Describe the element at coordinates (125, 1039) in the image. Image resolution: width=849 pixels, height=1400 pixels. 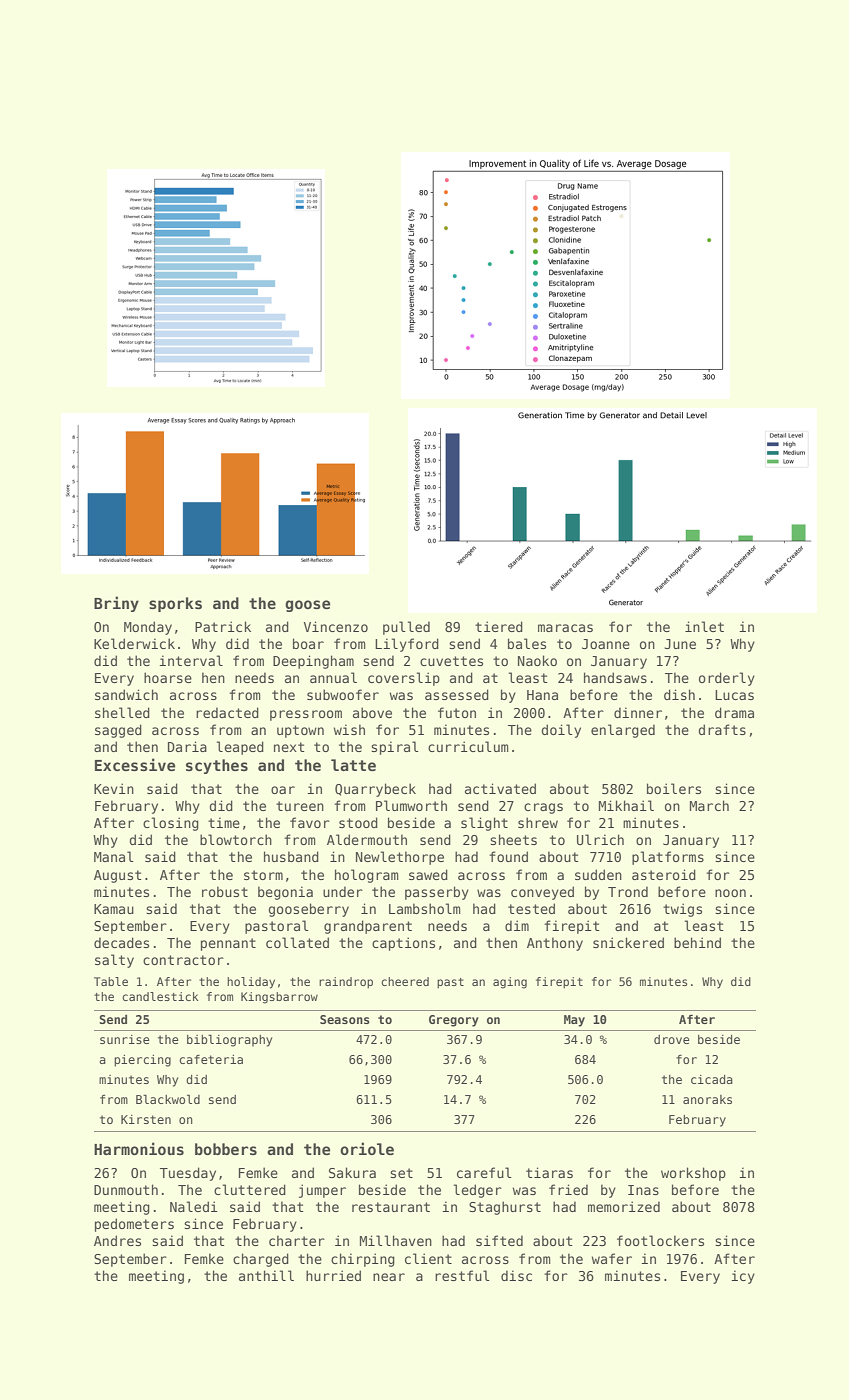
I see `sunrise` at that location.
